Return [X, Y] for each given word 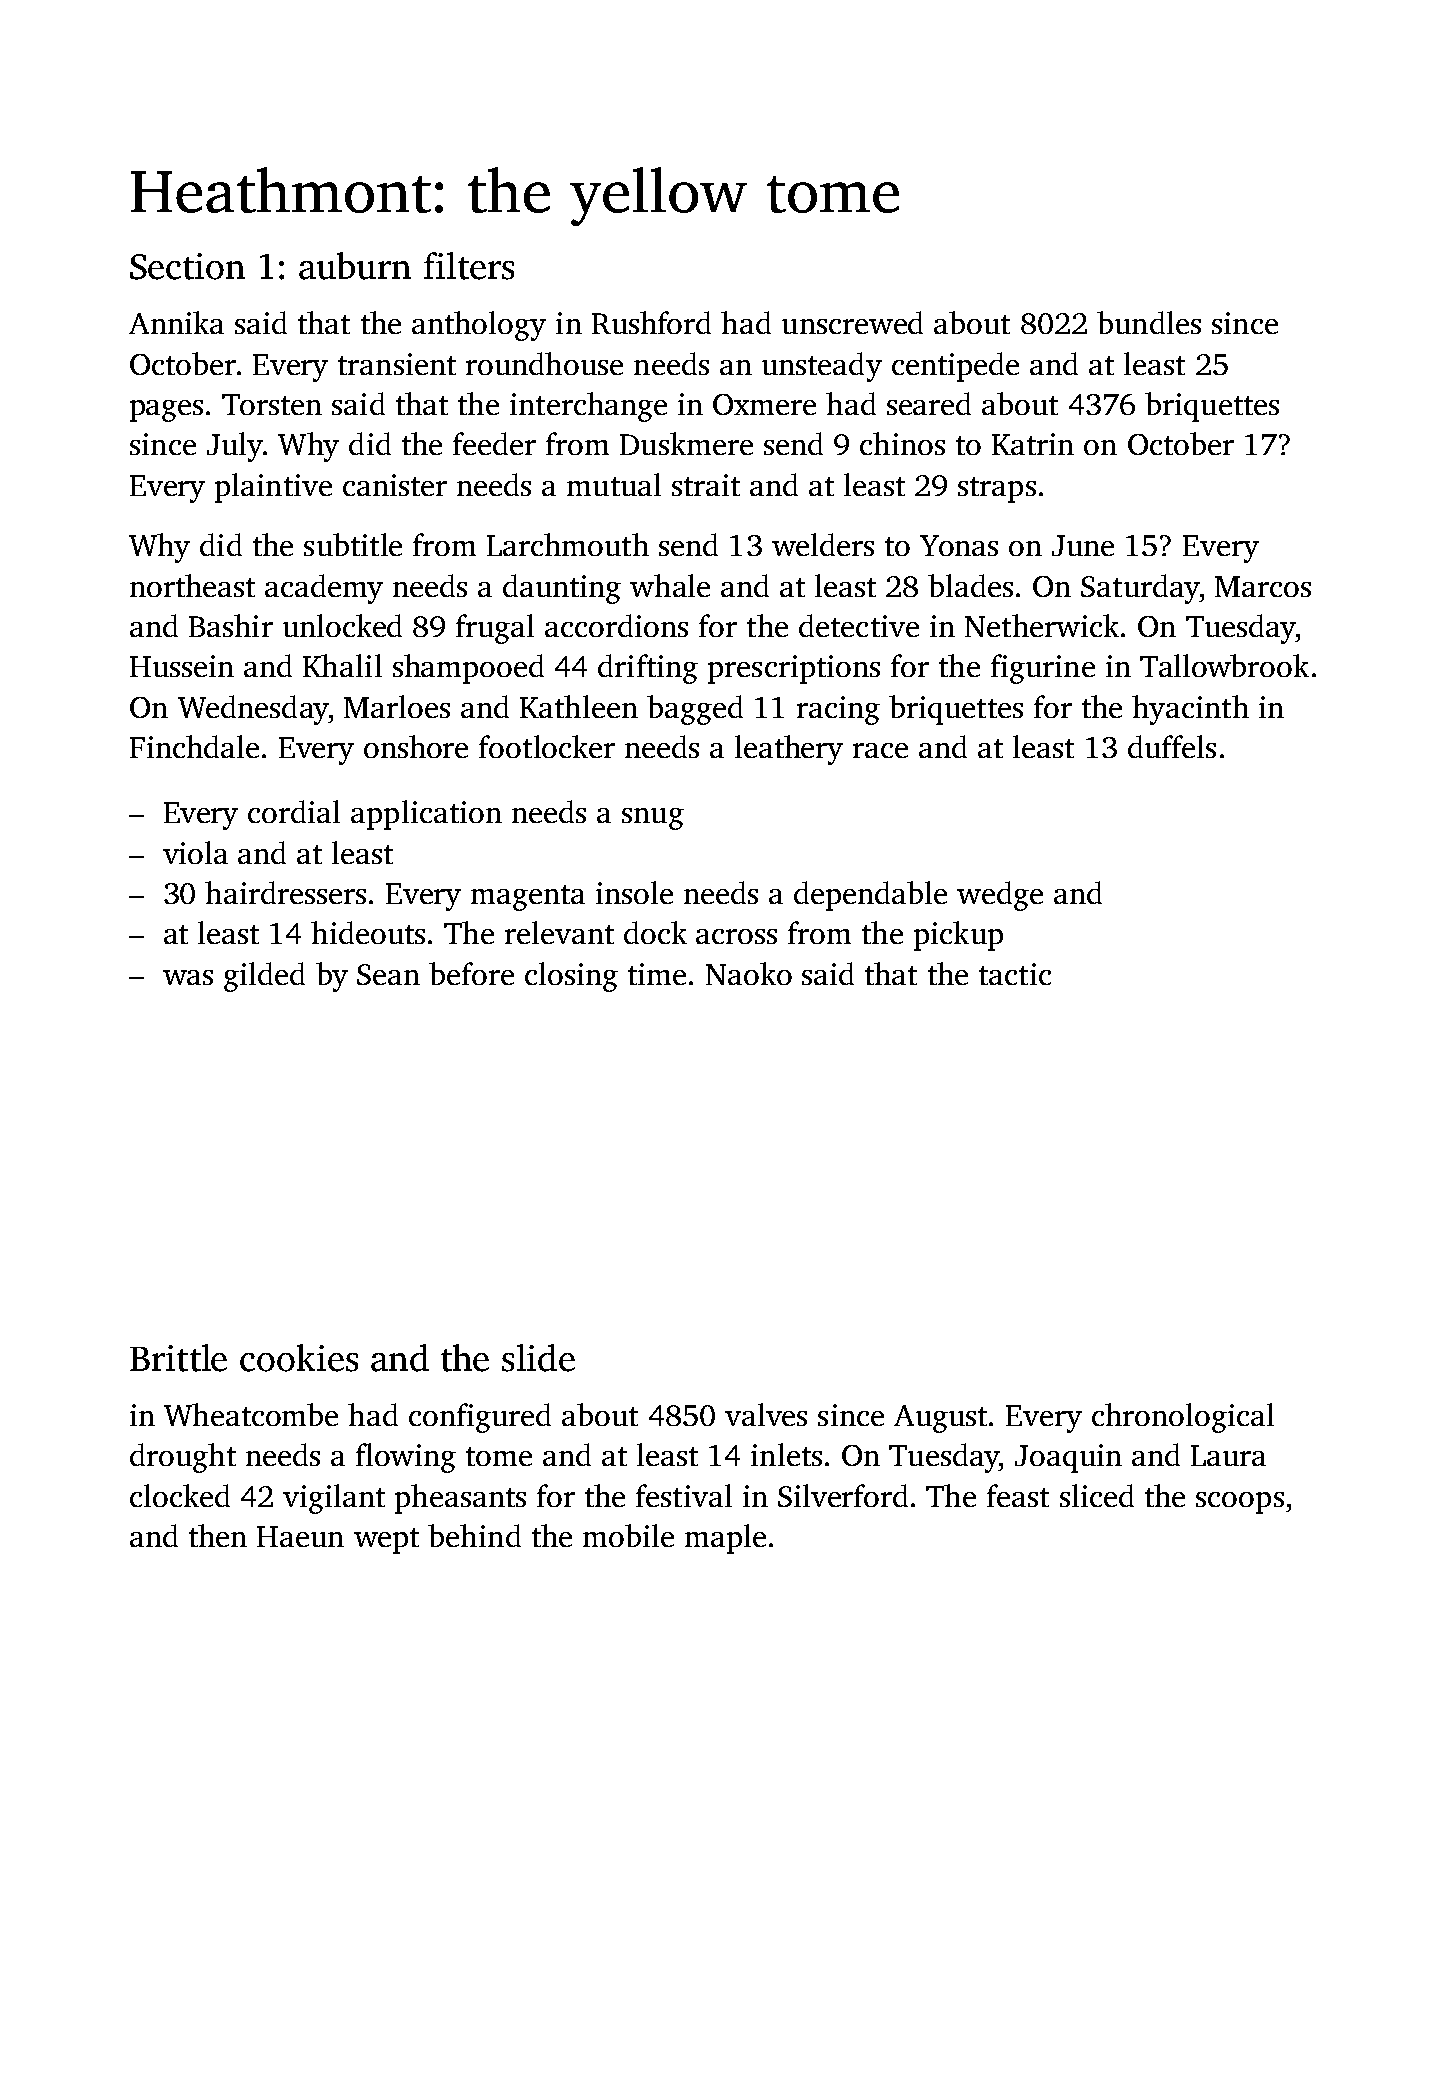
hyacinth [1190, 710]
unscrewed [852, 322]
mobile [628, 1535]
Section [187, 266]
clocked [180, 1495]
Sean [388, 974]
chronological [1183, 1418]
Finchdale [194, 746]
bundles [1149, 322]
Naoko [749, 973]
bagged [695, 710]
